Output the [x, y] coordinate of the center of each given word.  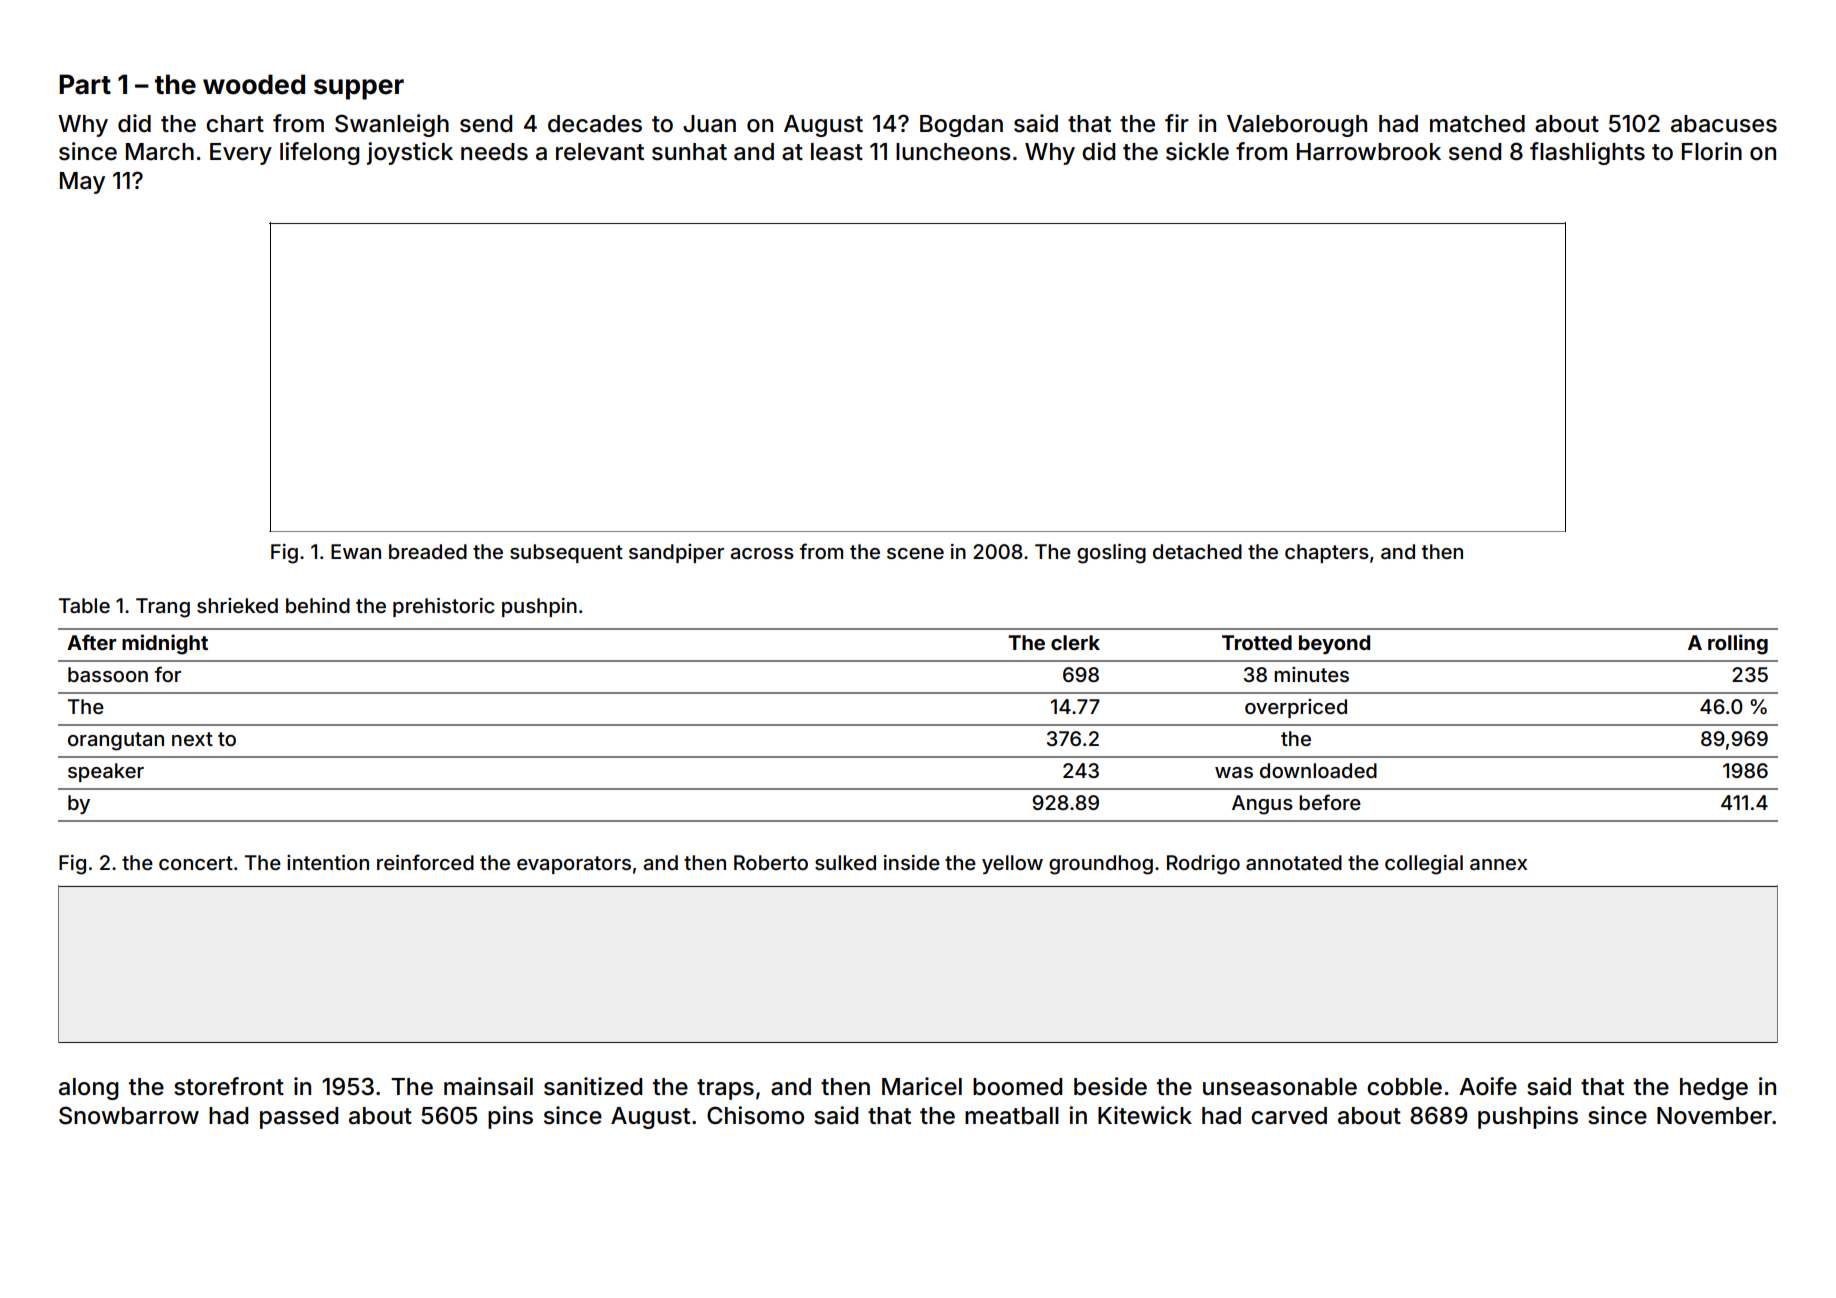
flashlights [1587, 153]
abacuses [1724, 124]
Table [84, 605]
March [160, 152]
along [89, 1089]
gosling [1111, 554]
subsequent [566, 553]
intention [328, 862]
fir [1177, 123]
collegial [1424, 865]
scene [915, 553]
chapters [1327, 553]
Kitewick [1145, 1115]
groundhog [1101, 865]
